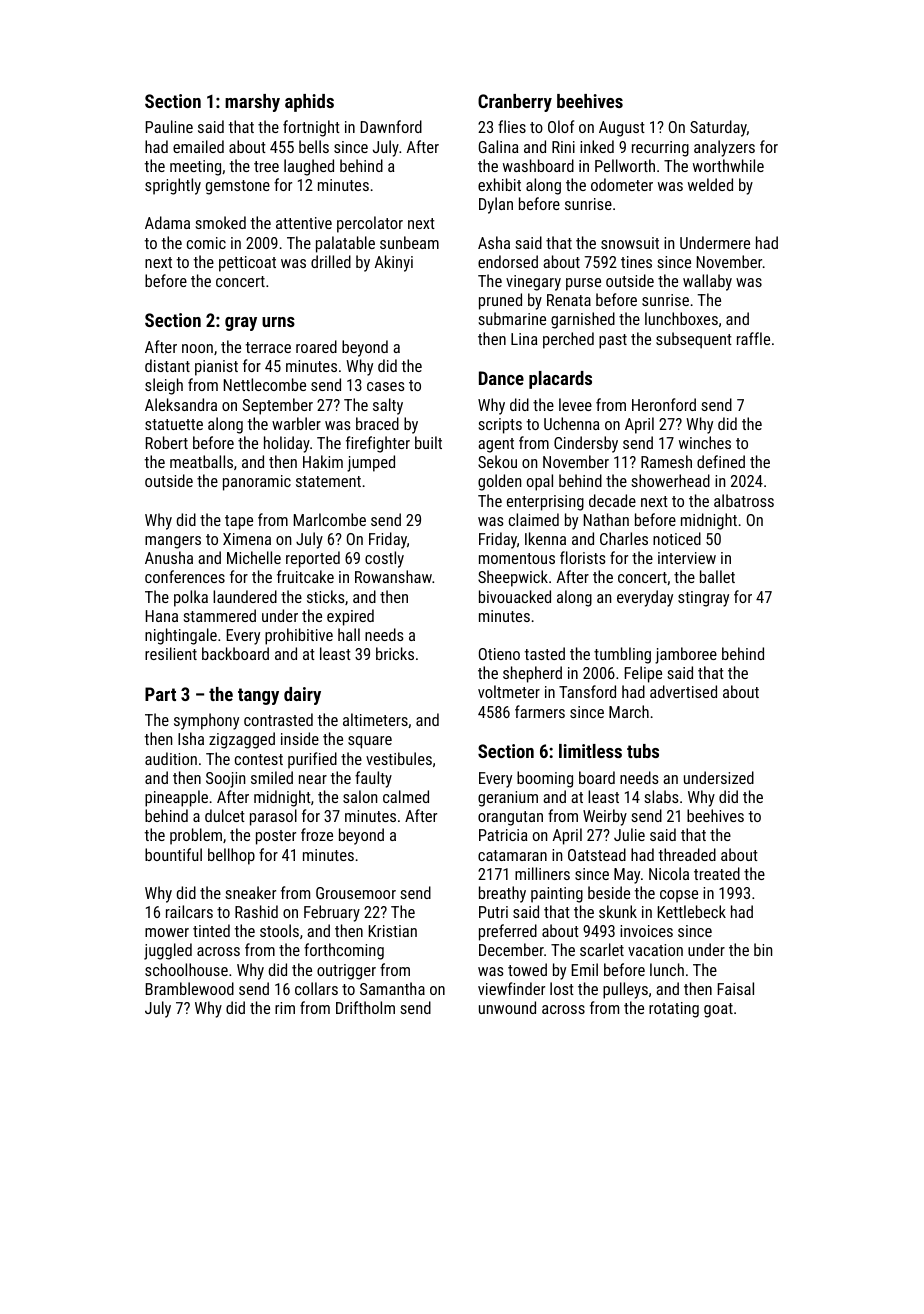 The width and height of the document is (924, 1314). Describe the element at coordinates (278, 719) in the document. I see `contrasted` at that location.
